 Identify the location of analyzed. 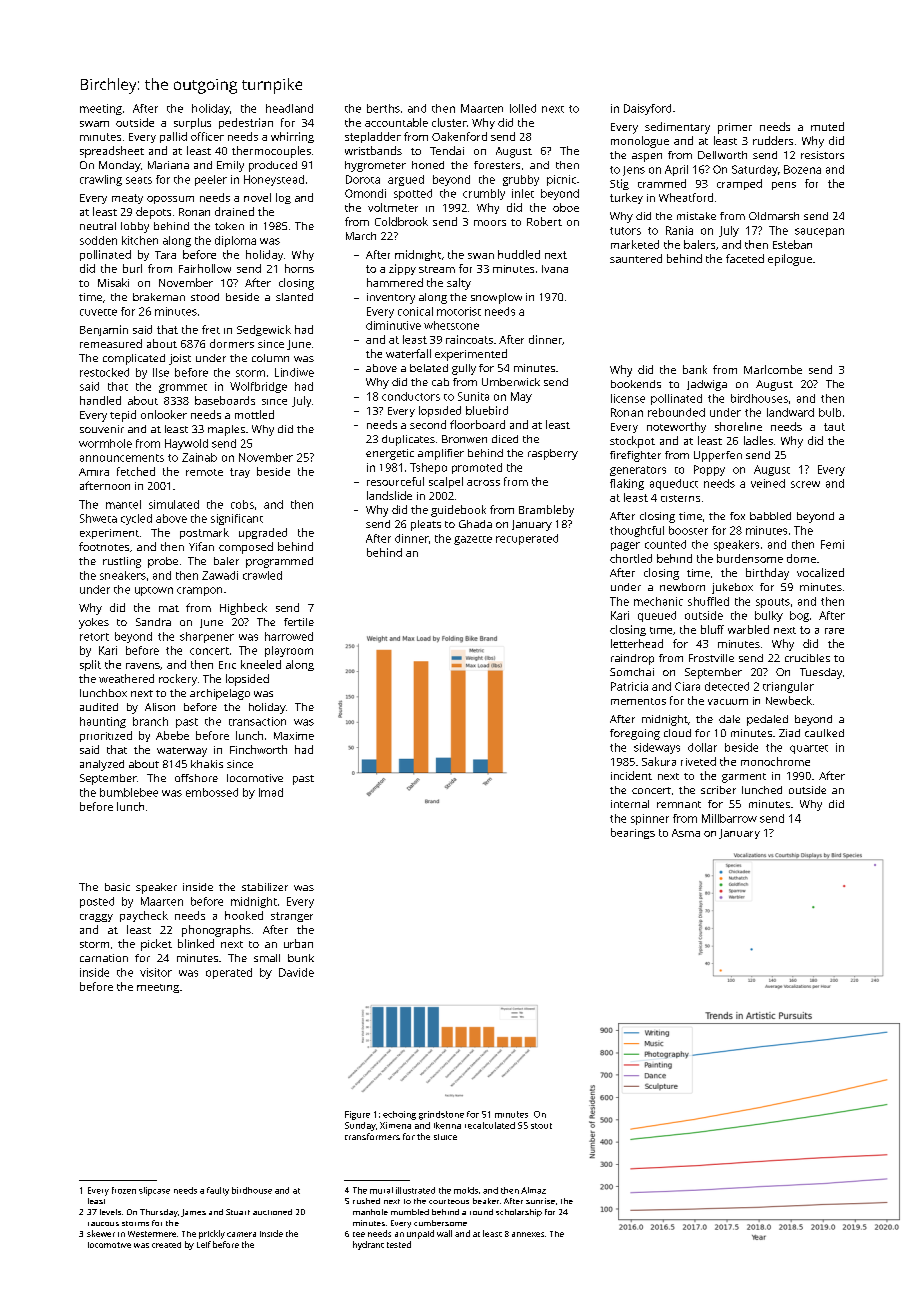
(102, 765).
